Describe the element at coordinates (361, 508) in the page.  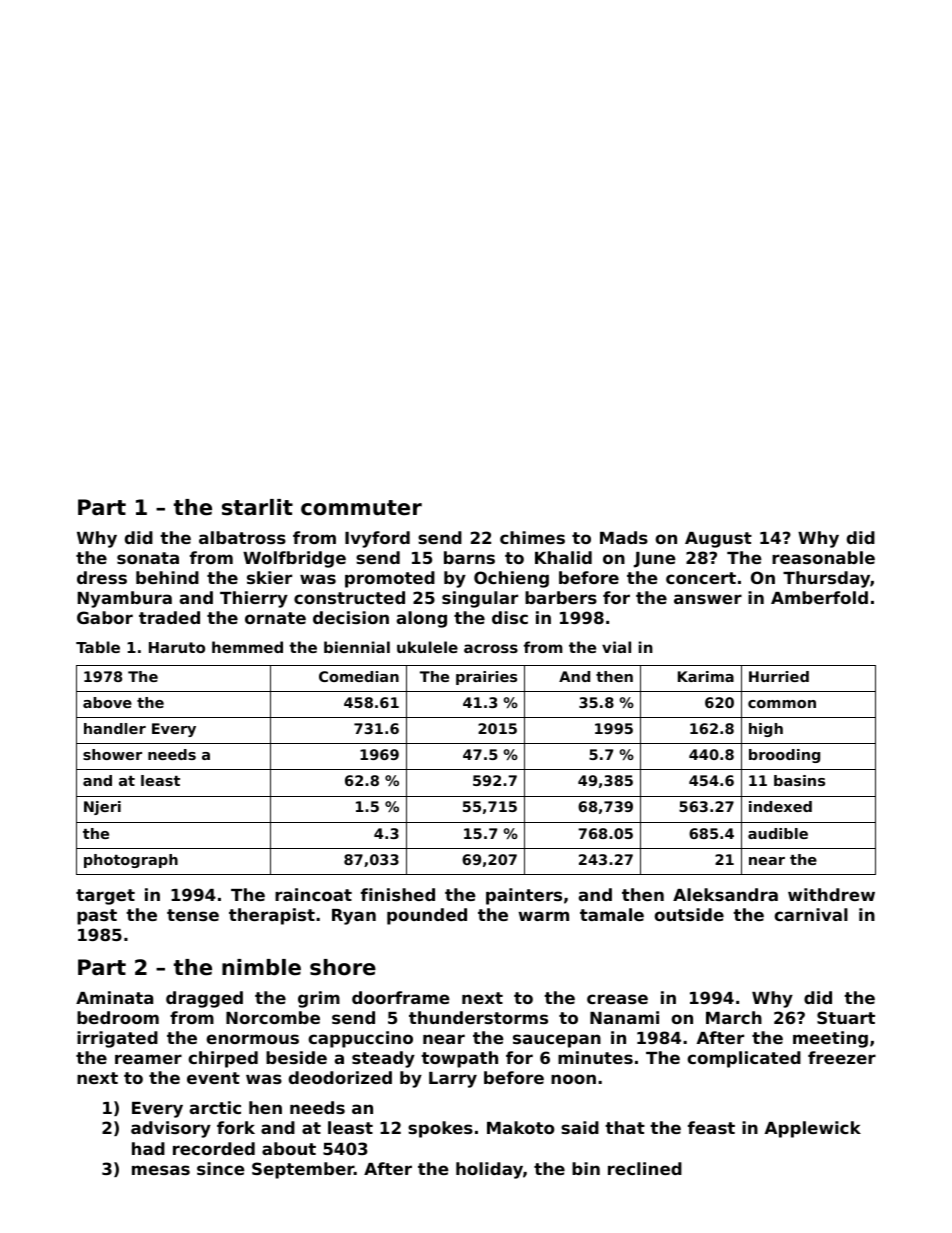
I see `commuter` at that location.
